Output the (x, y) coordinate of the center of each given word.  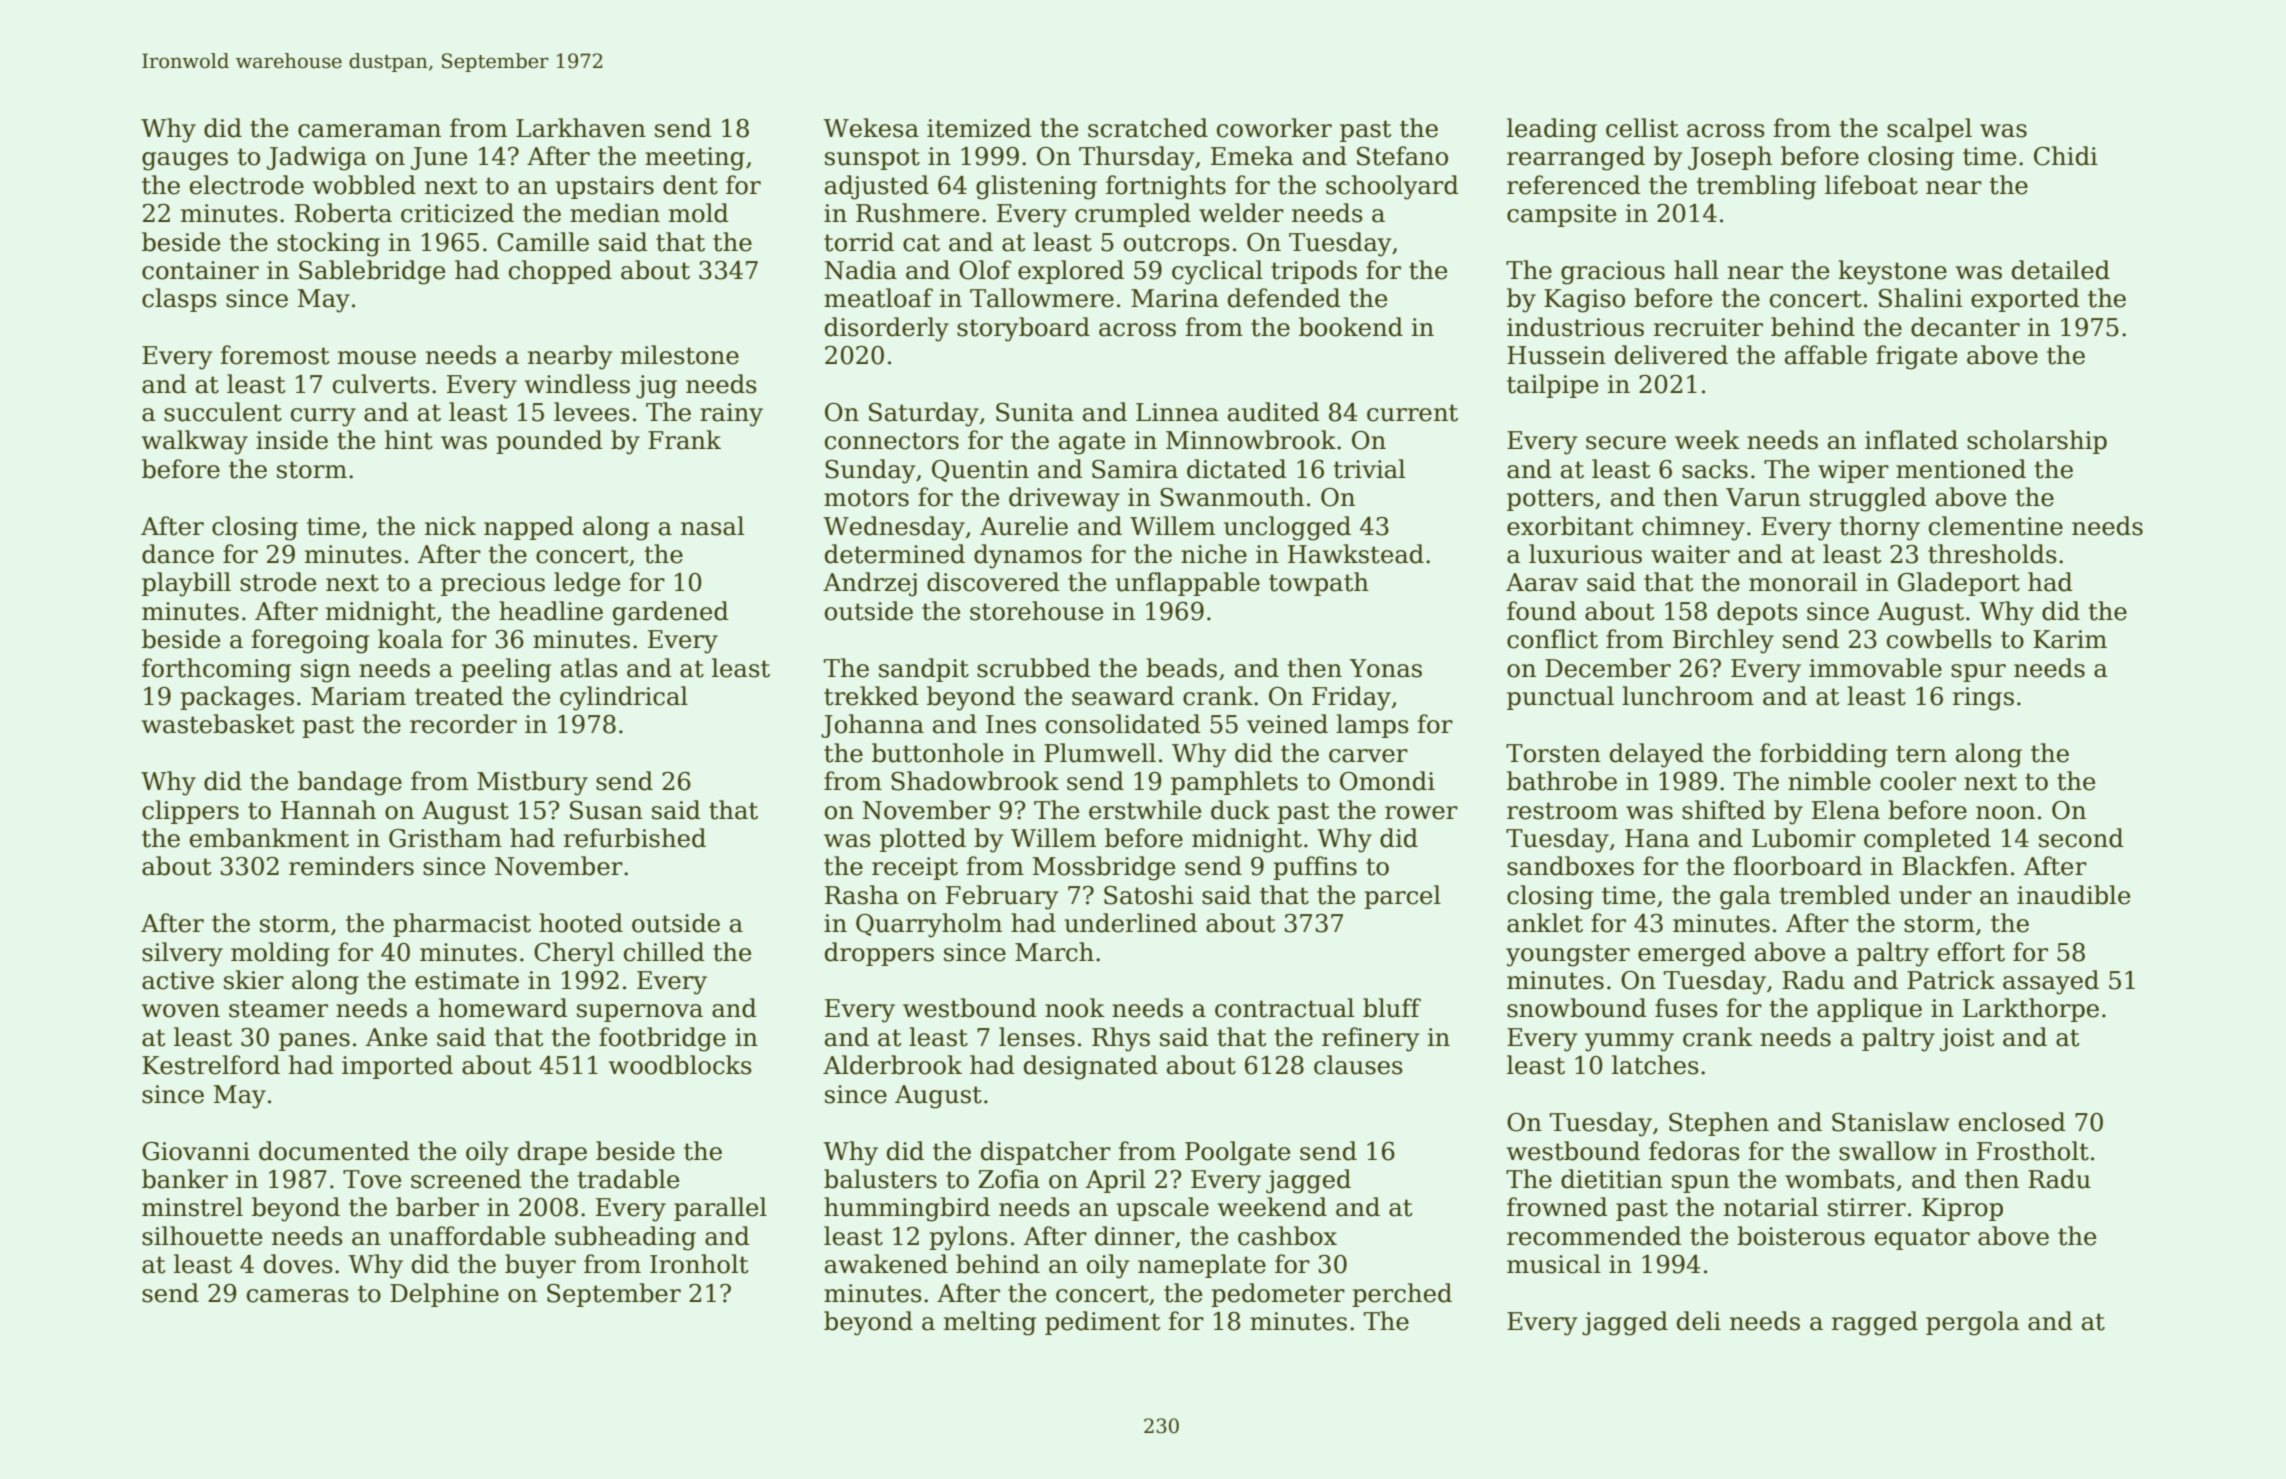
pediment (1103, 1323)
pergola (1972, 1323)
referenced (1574, 185)
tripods (1314, 272)
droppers (879, 954)
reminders (351, 866)
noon (2005, 813)
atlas (589, 668)
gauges (185, 161)
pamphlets (1234, 783)
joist (1967, 1040)
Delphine (444, 1295)
